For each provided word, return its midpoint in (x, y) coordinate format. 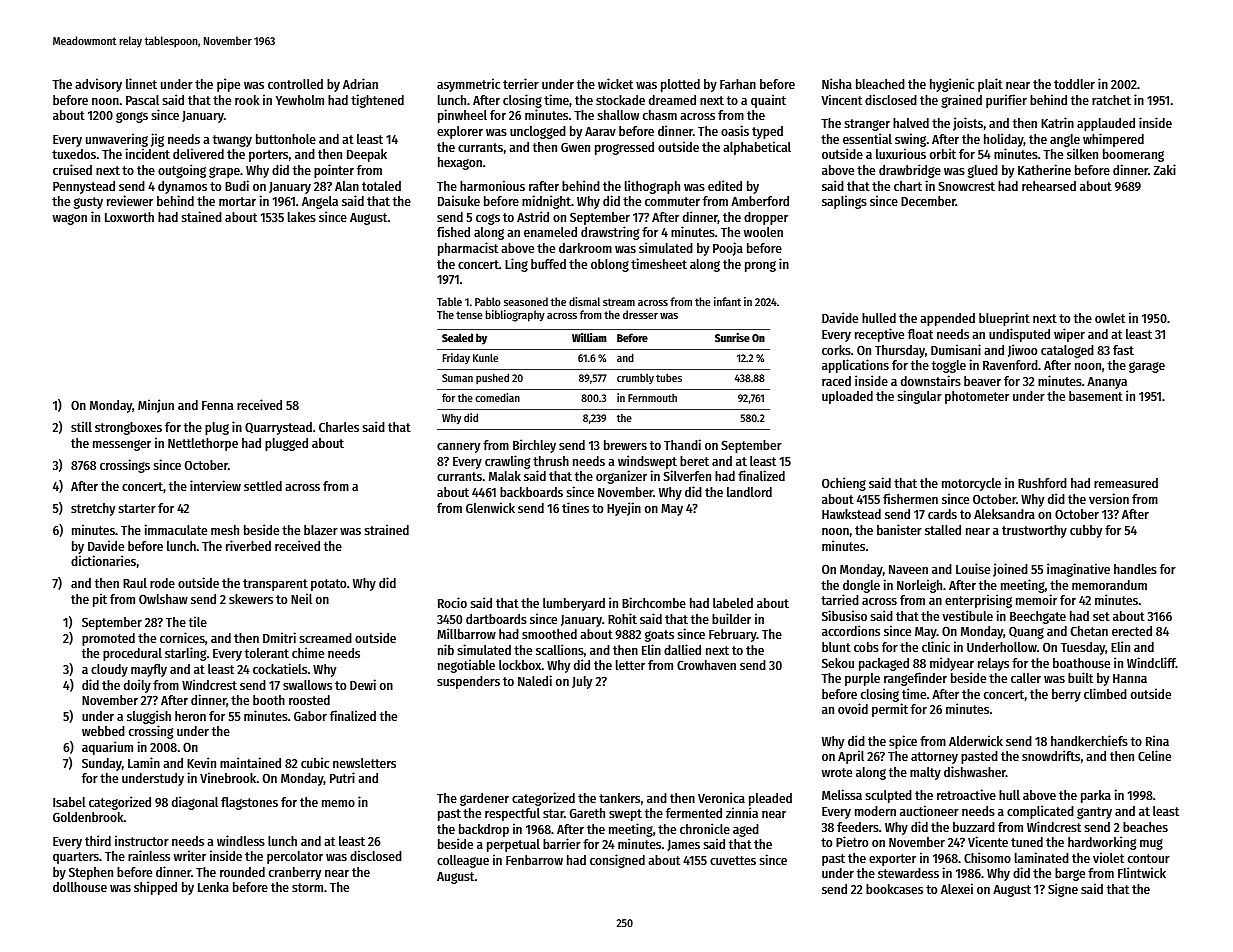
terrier (521, 83)
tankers (619, 798)
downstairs (931, 380)
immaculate (175, 529)
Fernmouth (652, 397)
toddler (1074, 84)
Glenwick (490, 507)
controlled (295, 84)
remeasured (1126, 483)
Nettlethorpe (203, 444)
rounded (242, 872)
